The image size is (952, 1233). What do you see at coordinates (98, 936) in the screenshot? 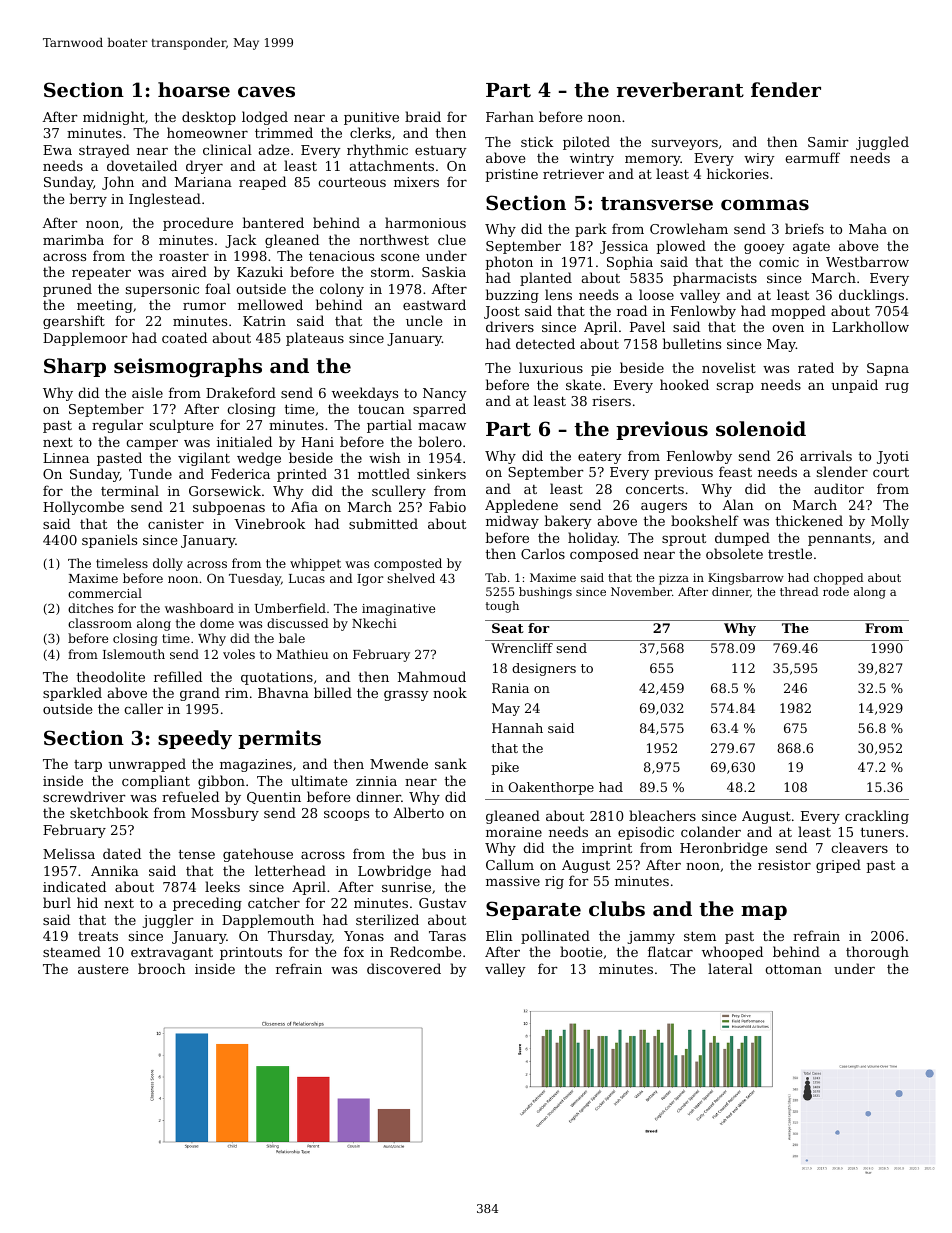
I see `treats` at bounding box center [98, 936].
